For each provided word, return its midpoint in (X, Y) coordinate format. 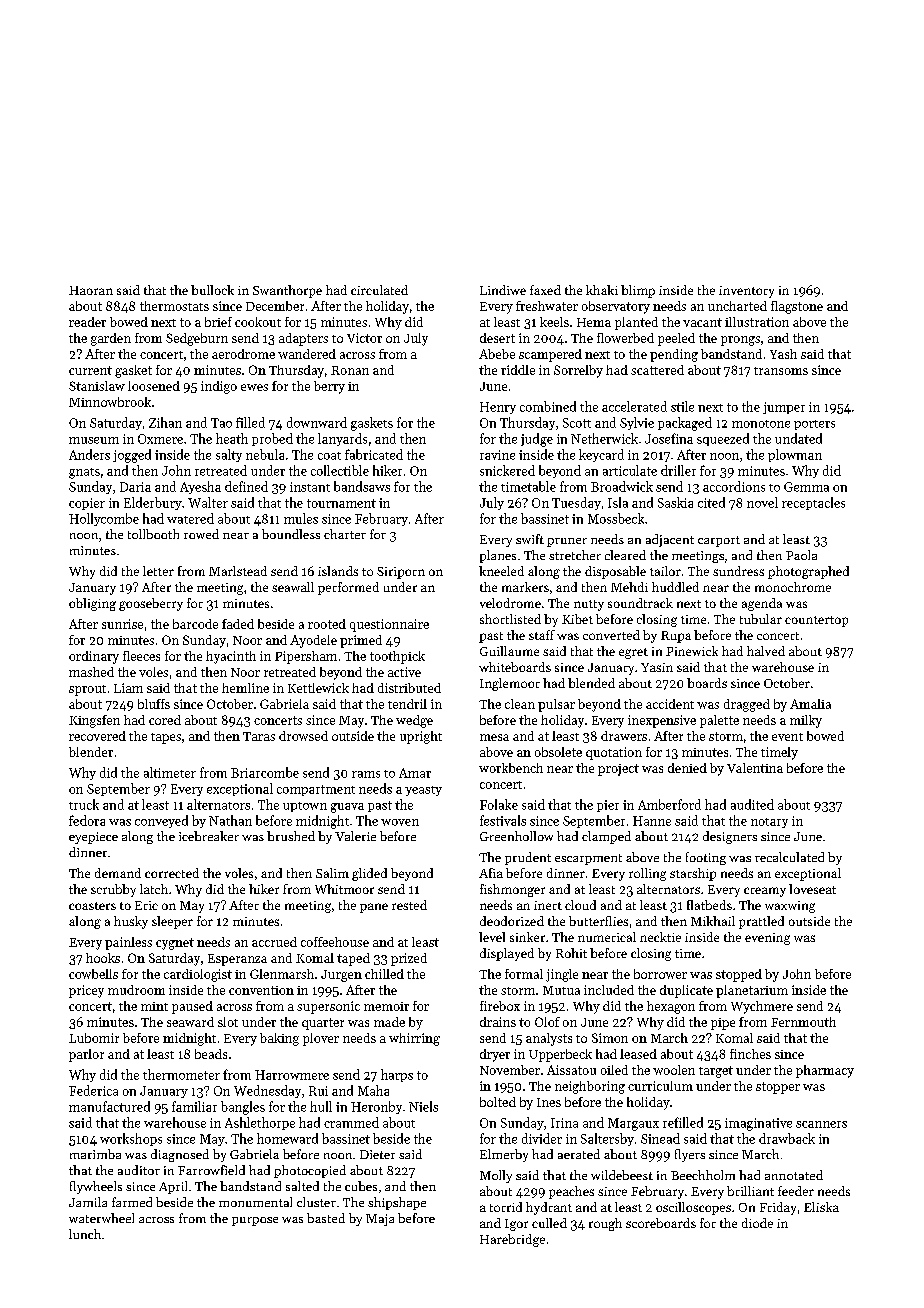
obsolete (558, 752)
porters (814, 425)
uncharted (737, 306)
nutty (589, 605)
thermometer (181, 1074)
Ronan (350, 370)
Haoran (91, 290)
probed (272, 439)
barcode (195, 624)
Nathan (230, 820)
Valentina (755, 768)
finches (750, 1054)
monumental (255, 1202)
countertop (816, 621)
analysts (549, 1039)
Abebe (497, 354)
